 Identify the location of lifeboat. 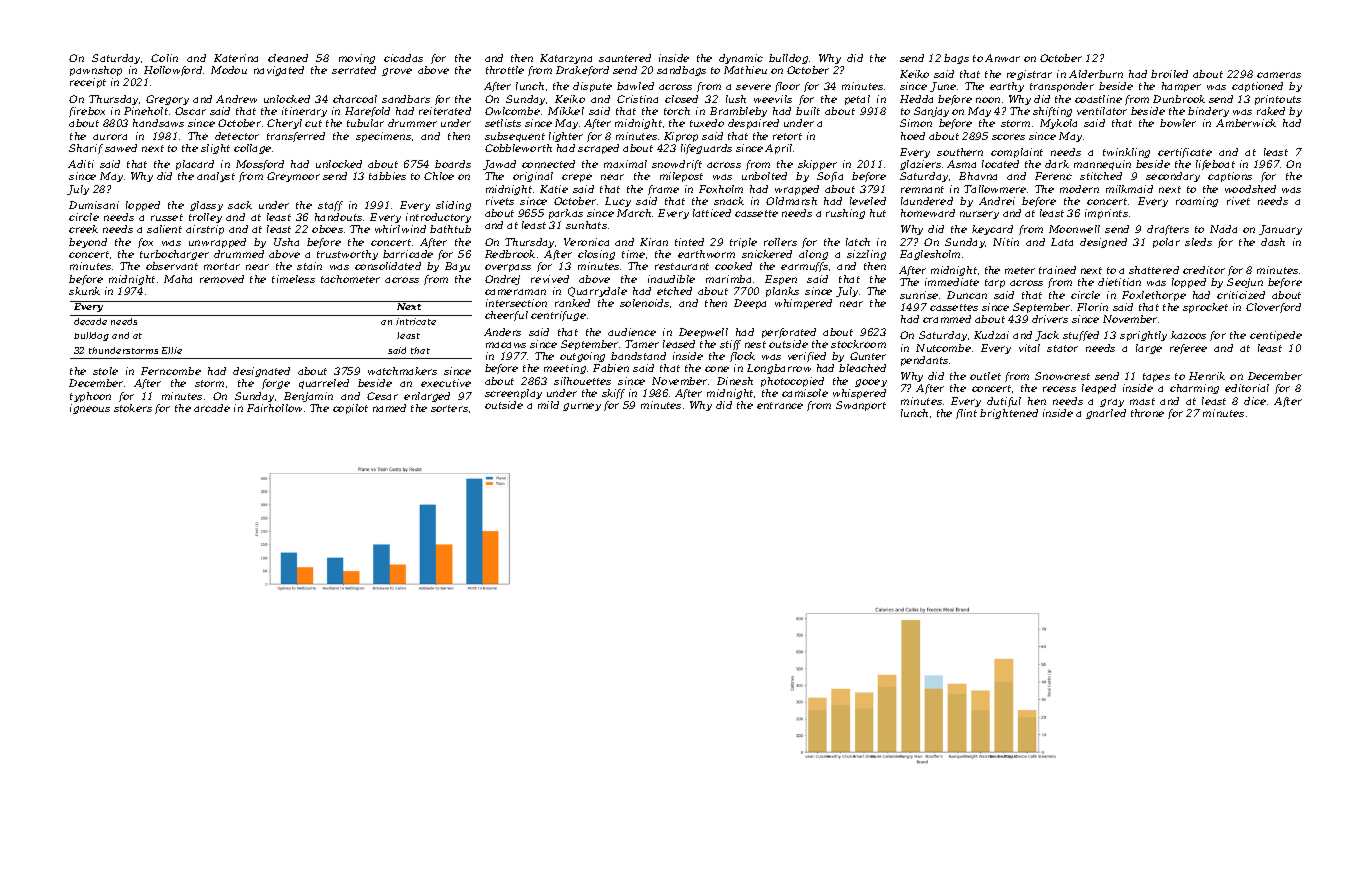
(1215, 165).
